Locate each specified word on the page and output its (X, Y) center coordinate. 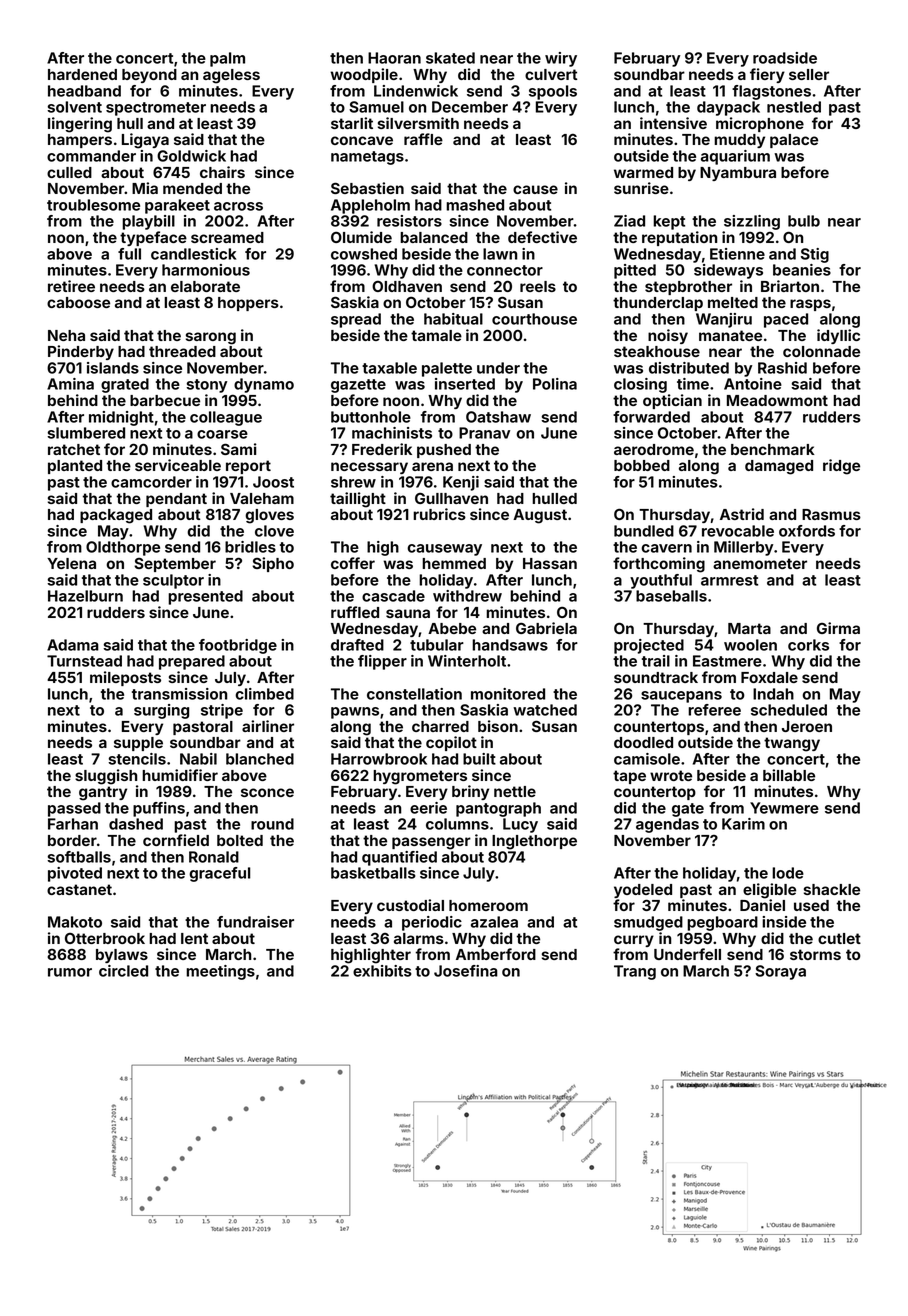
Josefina (466, 971)
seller (809, 74)
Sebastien (367, 188)
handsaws (510, 645)
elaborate (205, 286)
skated (450, 58)
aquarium (735, 157)
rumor (70, 972)
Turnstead (84, 661)
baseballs (671, 596)
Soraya (780, 972)
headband (84, 91)
